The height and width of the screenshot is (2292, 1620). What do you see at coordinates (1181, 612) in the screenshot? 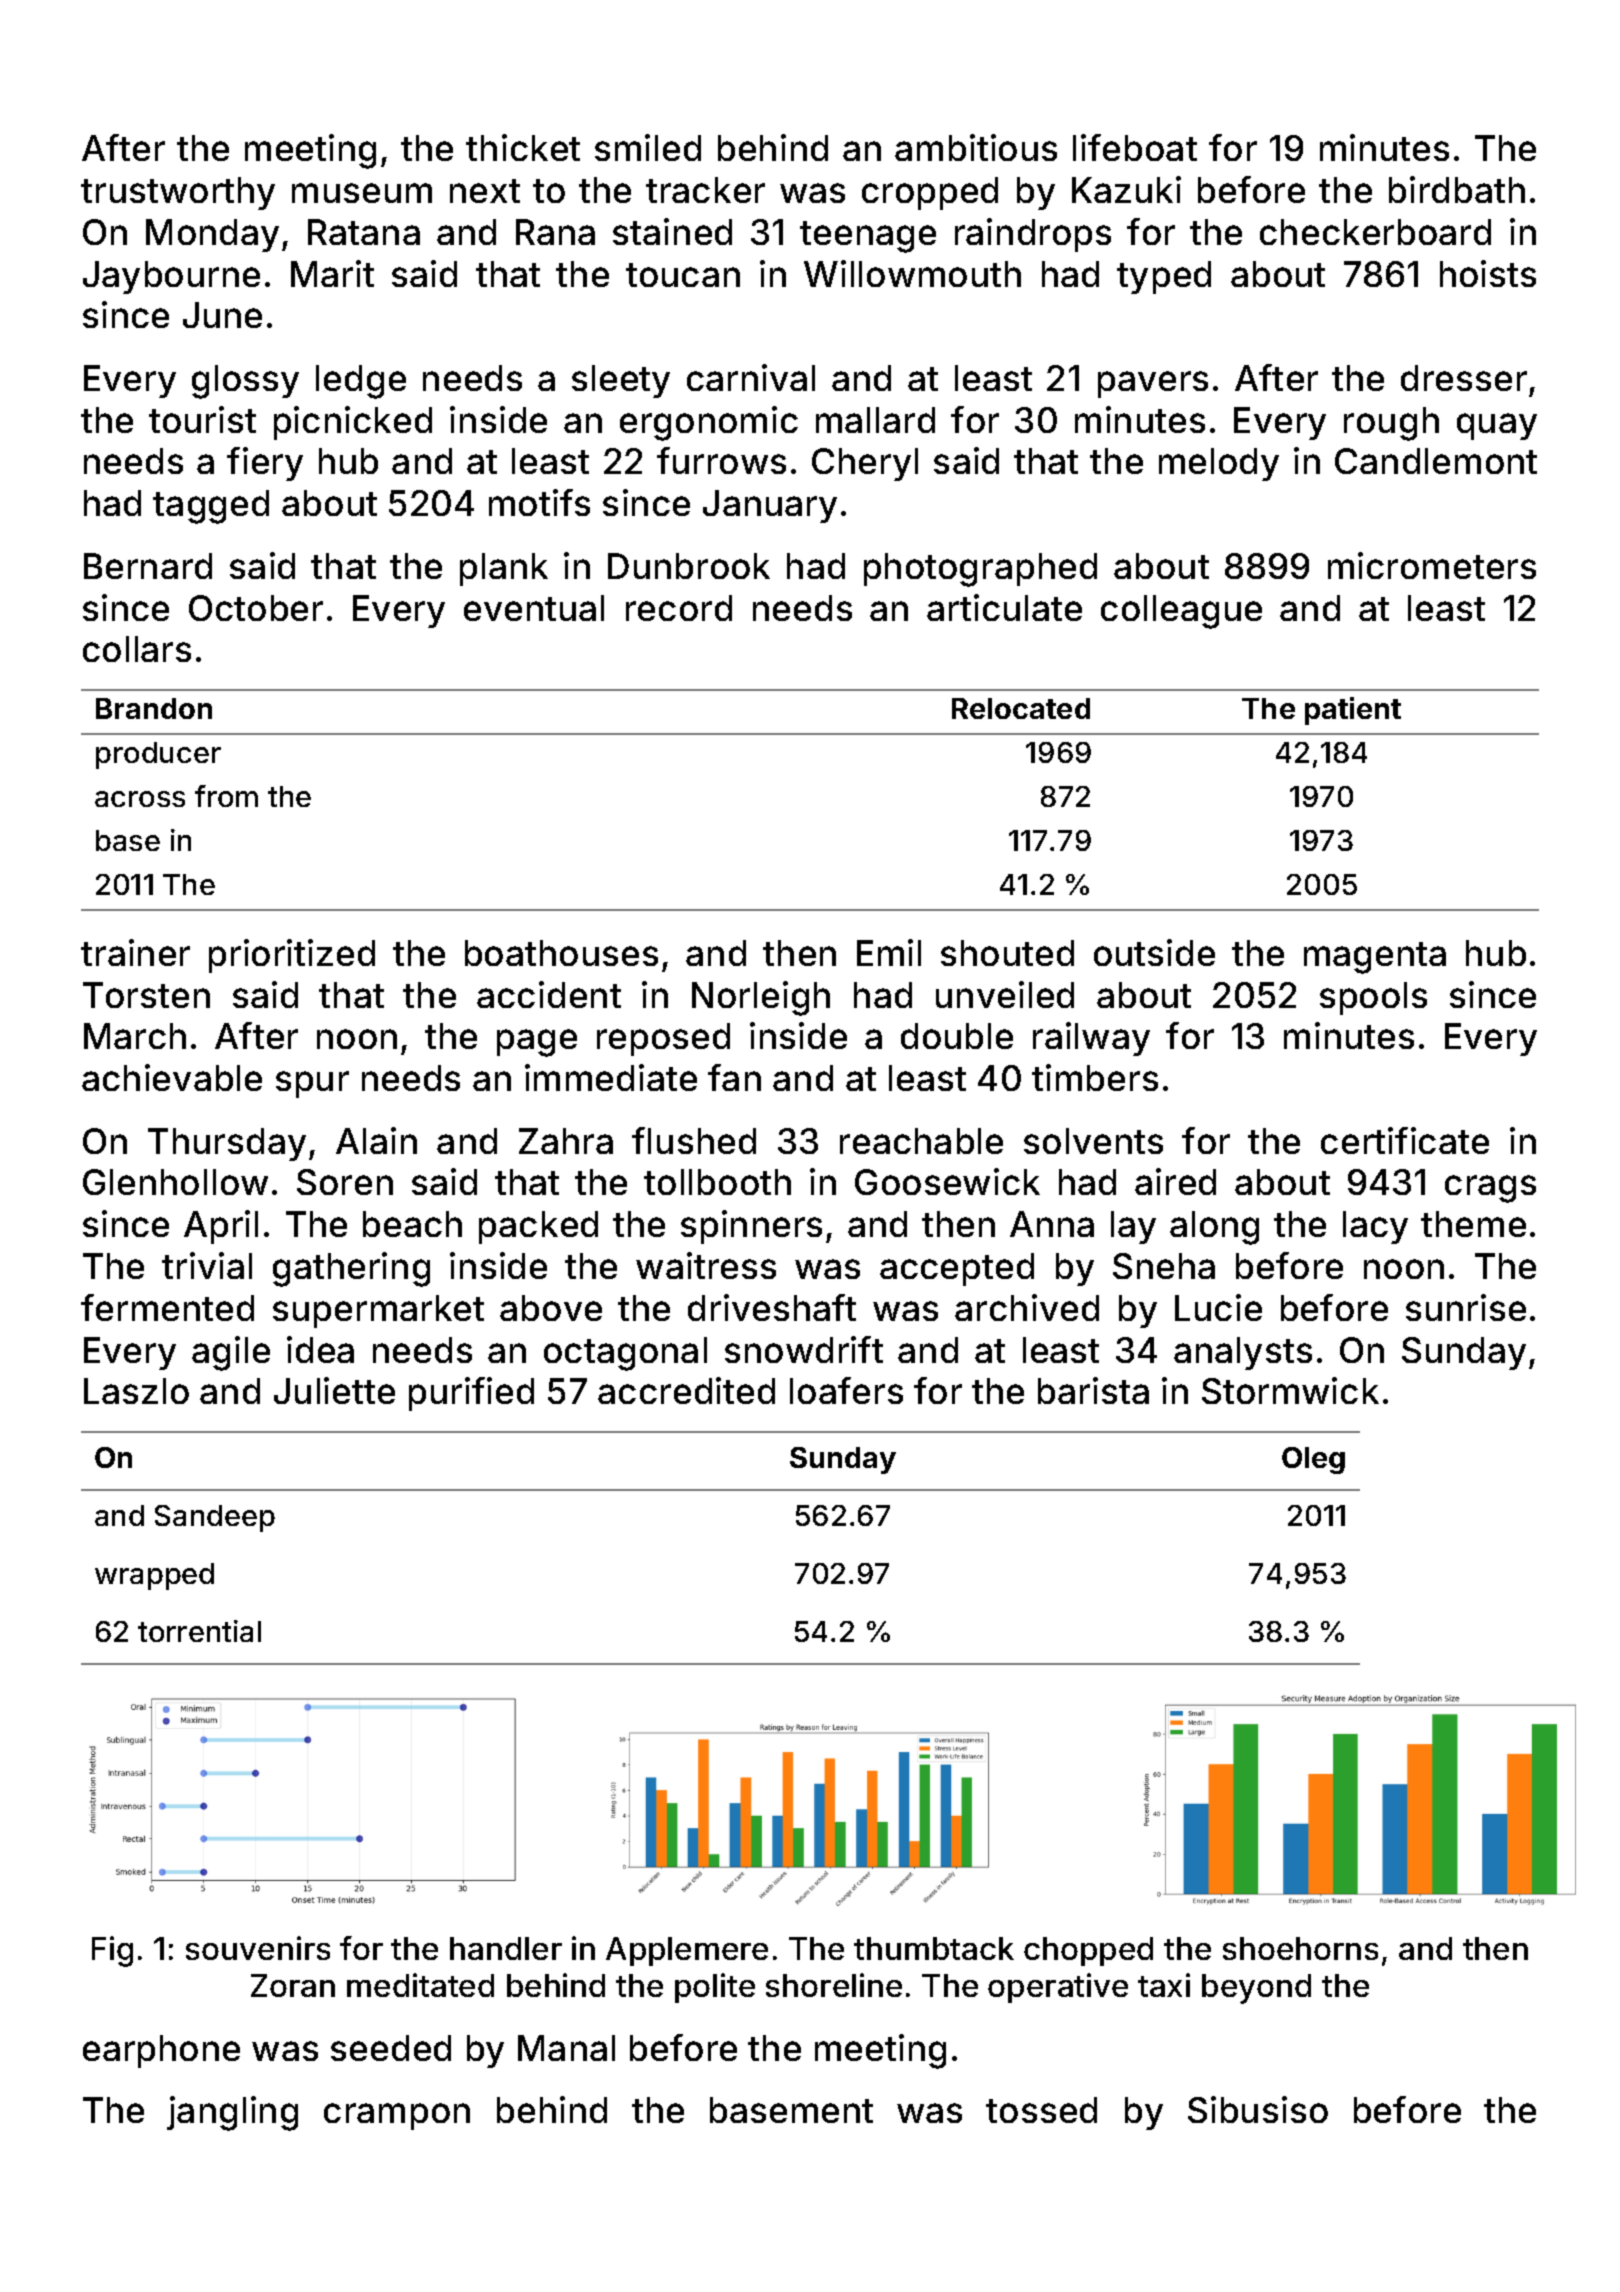
I see `colleague` at bounding box center [1181, 612].
